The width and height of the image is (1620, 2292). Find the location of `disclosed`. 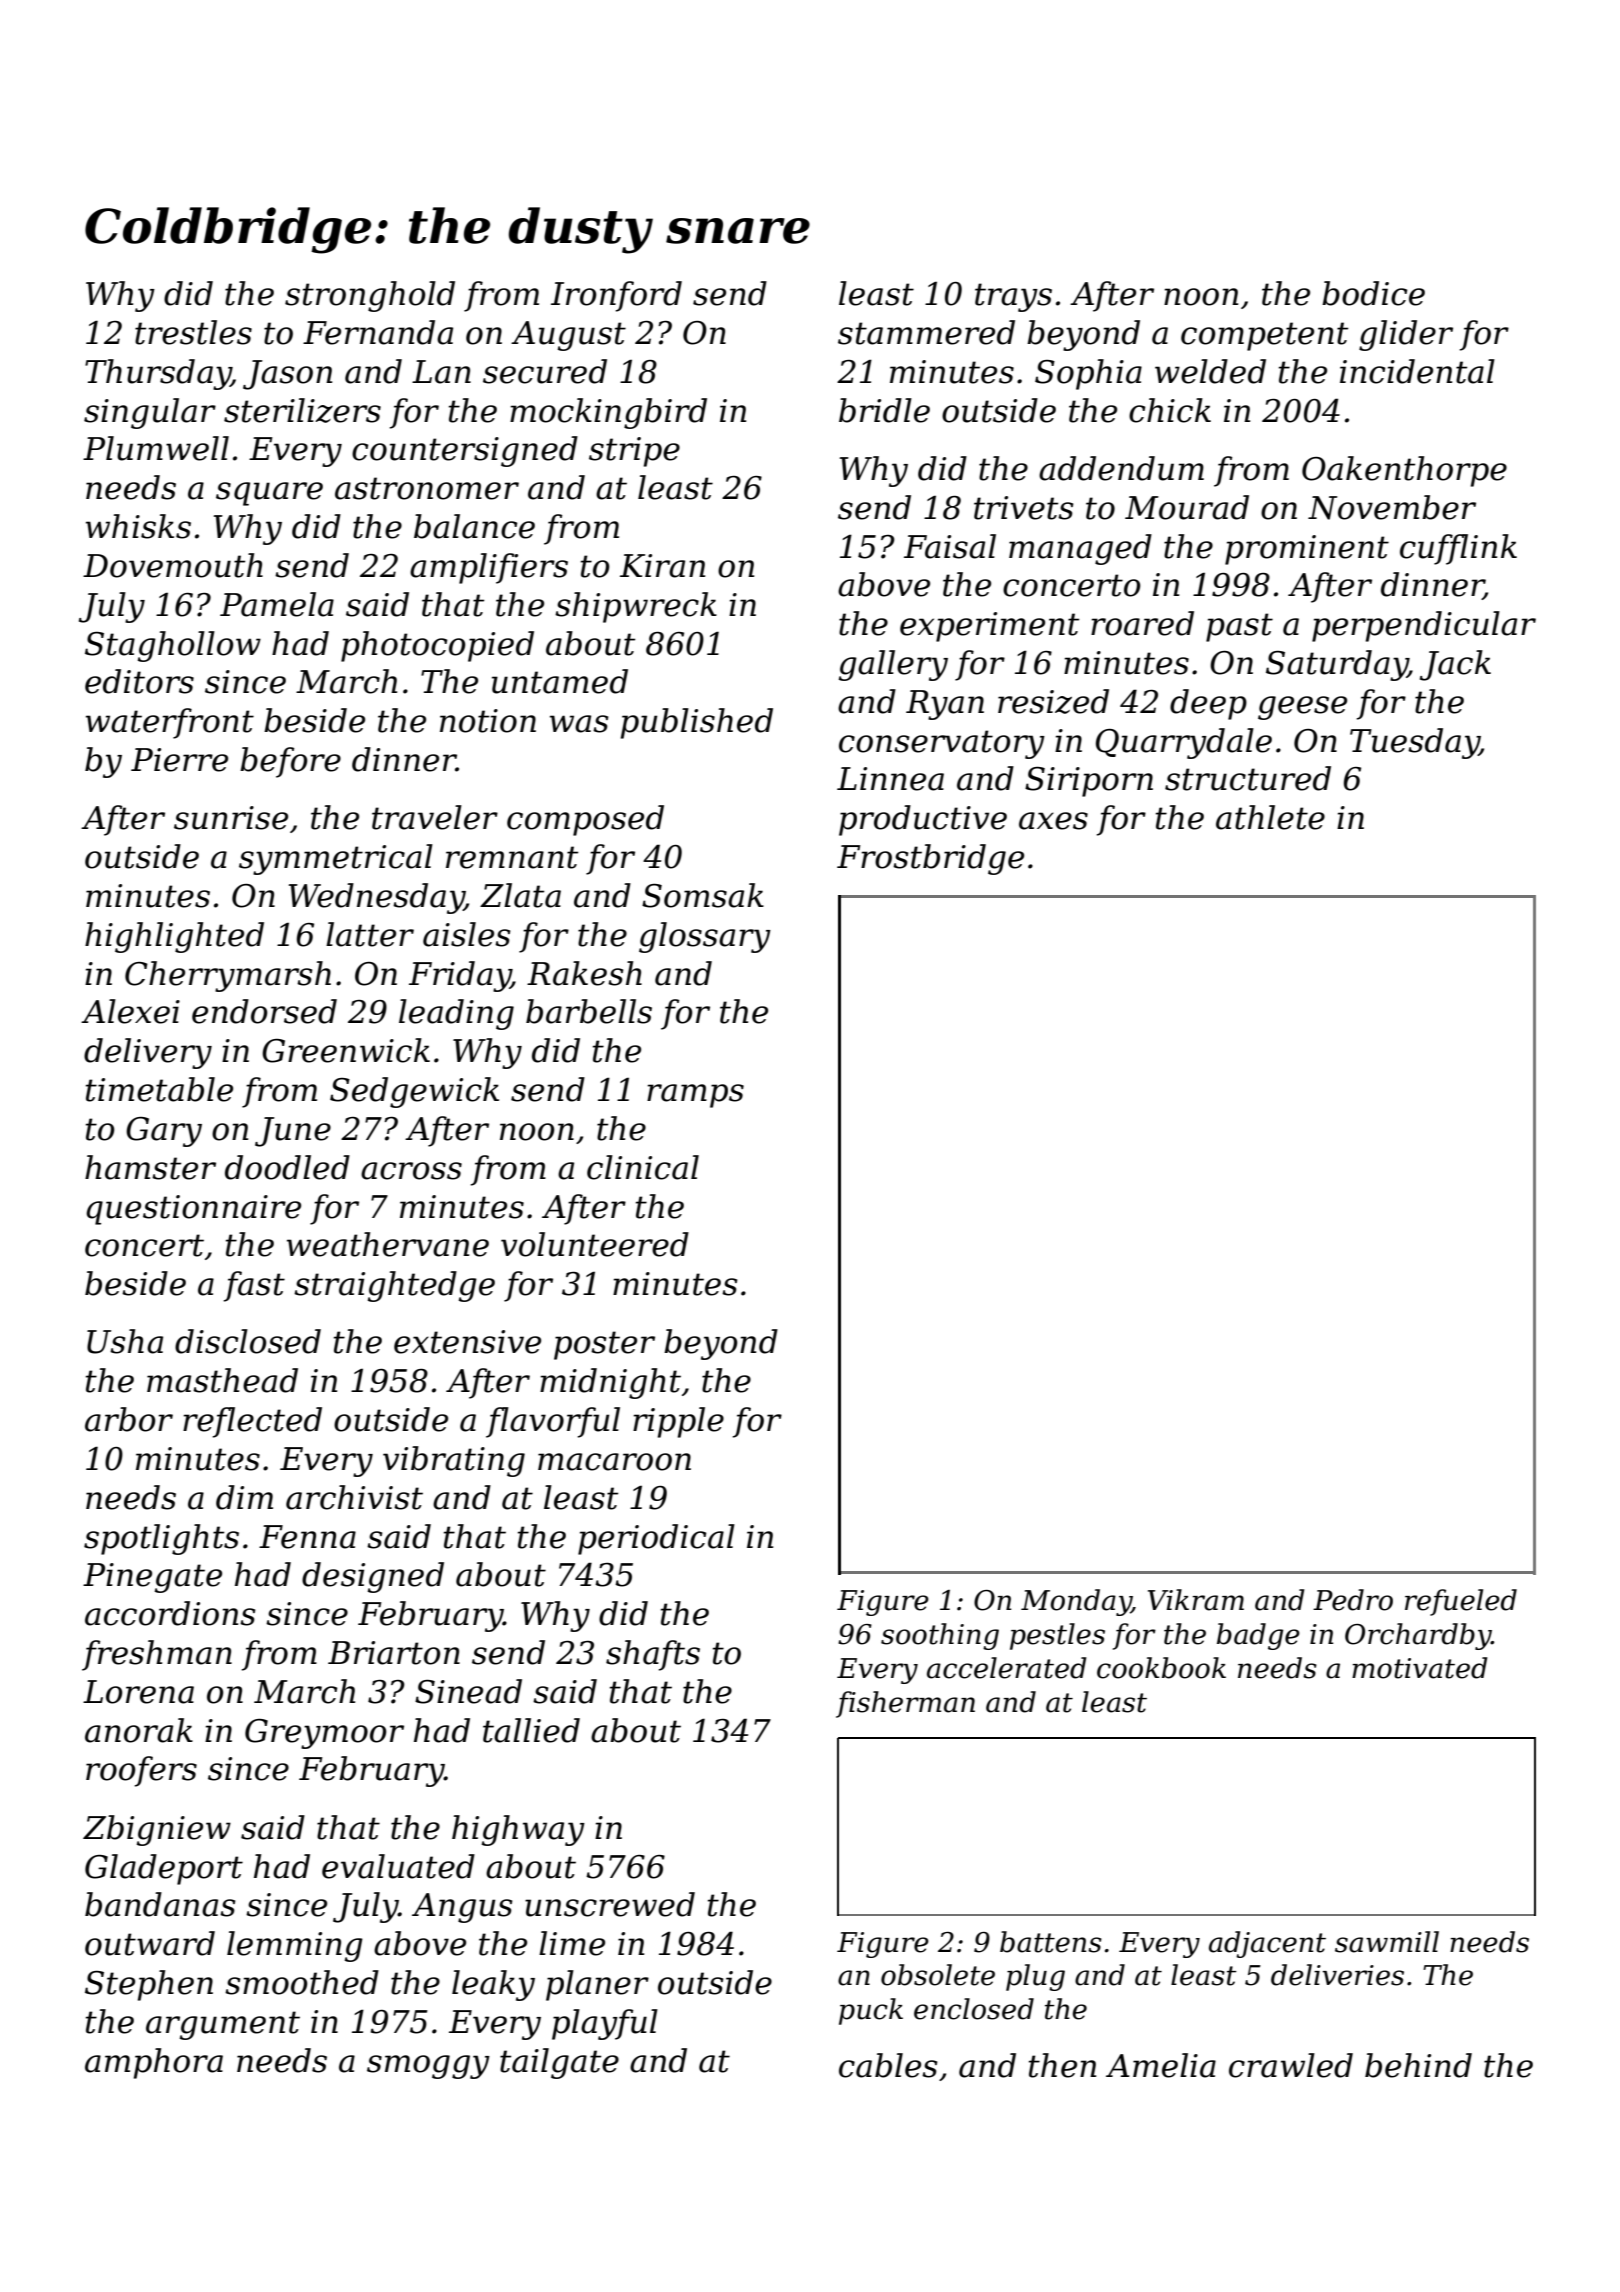

disclosed is located at coordinates (248, 1341).
